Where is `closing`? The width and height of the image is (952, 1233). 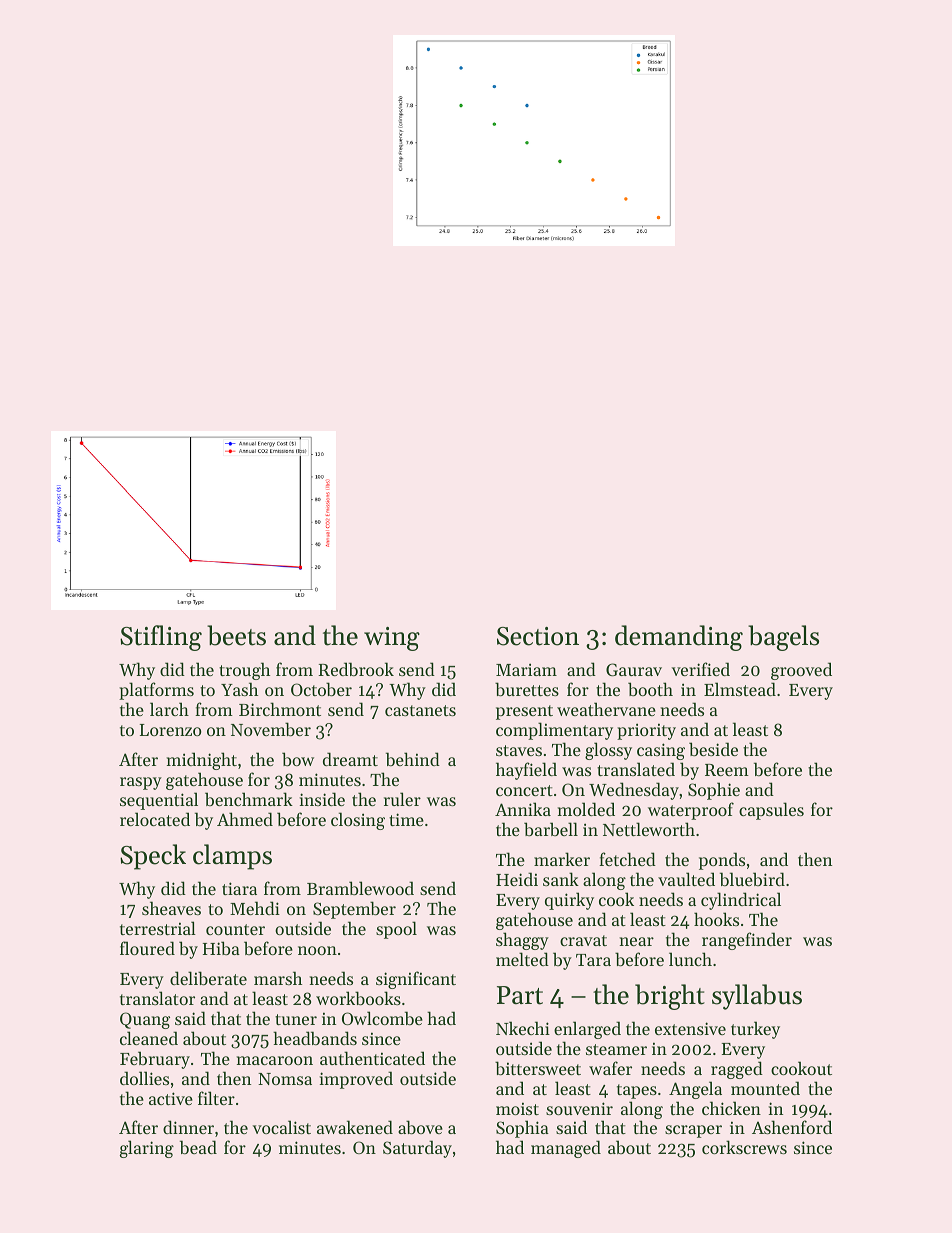
closing is located at coordinates (358, 821).
